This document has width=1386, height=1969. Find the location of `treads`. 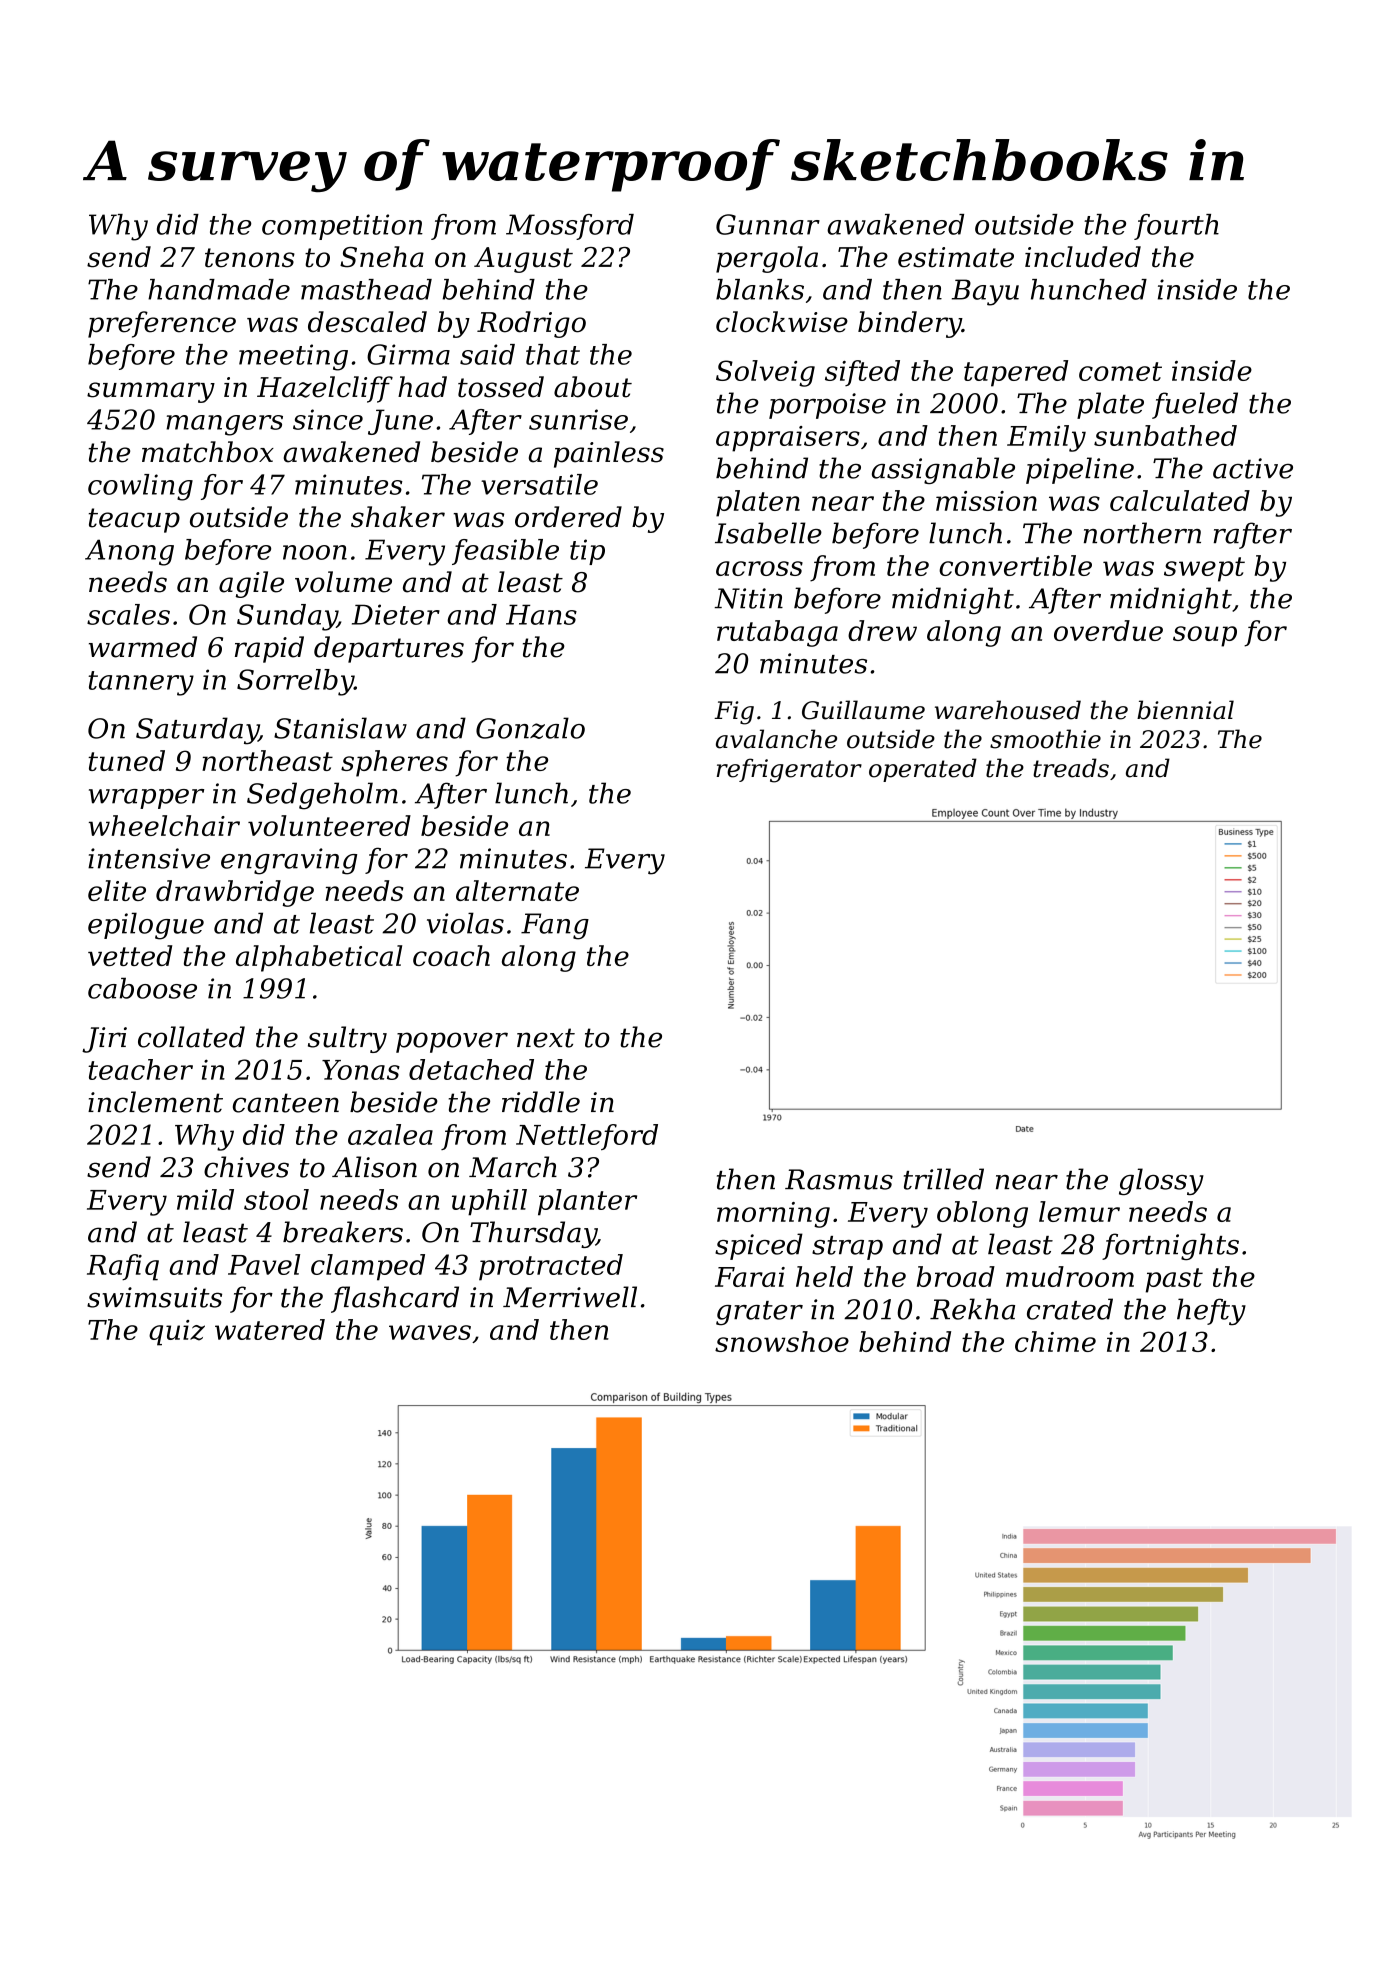

treads is located at coordinates (1071, 768).
